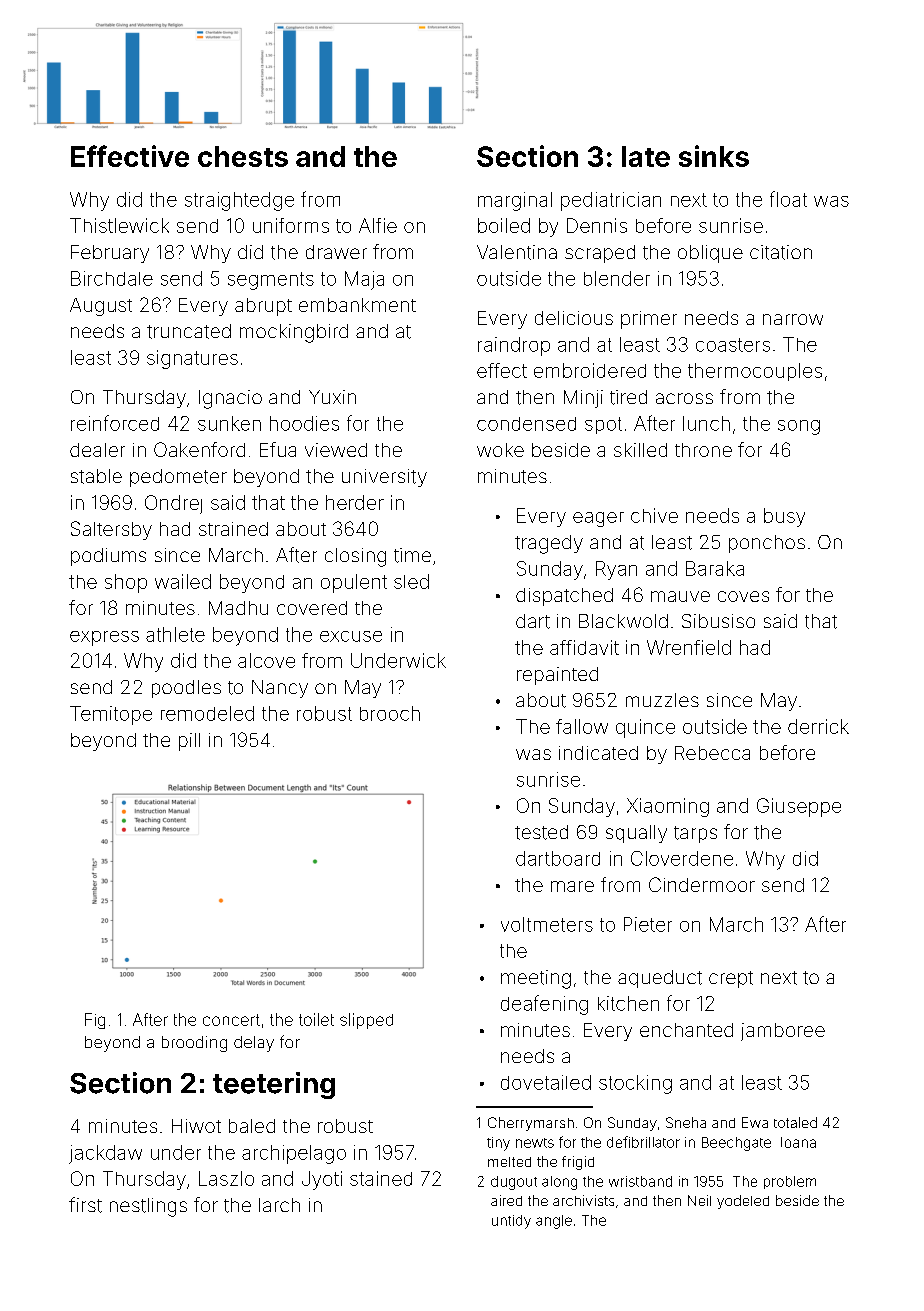 The width and height of the screenshot is (924, 1311). What do you see at coordinates (547, 924) in the screenshot?
I see `voltmeters` at bounding box center [547, 924].
